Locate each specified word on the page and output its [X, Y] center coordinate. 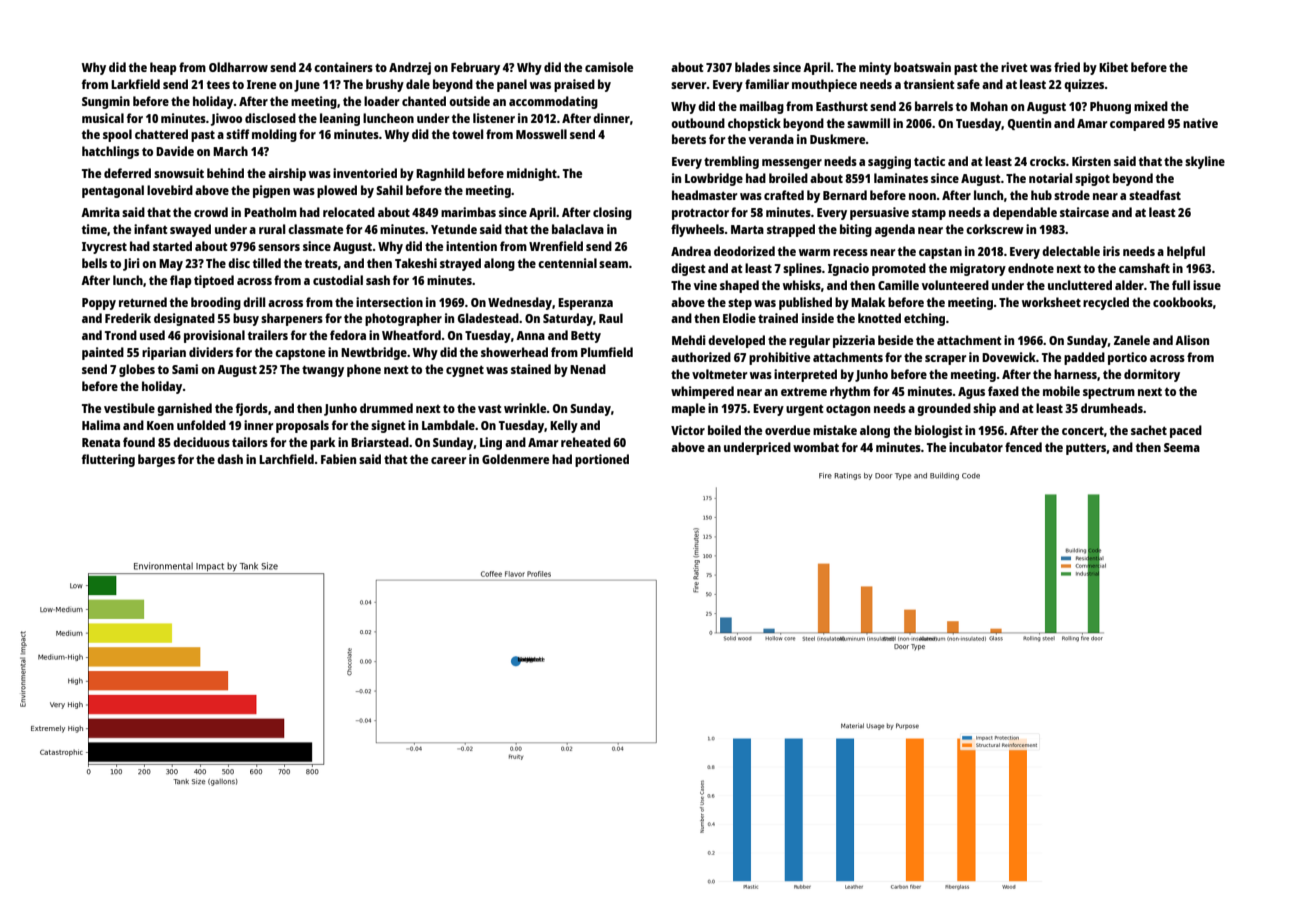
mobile [1061, 391]
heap [163, 68]
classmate [315, 229]
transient [929, 84]
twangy [323, 371]
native [1200, 123]
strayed [460, 264]
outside [469, 101]
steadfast [1155, 195]
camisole [609, 67]
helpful [1186, 252]
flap [181, 281]
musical [103, 118]
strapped [791, 230]
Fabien [338, 459]
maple [688, 409]
